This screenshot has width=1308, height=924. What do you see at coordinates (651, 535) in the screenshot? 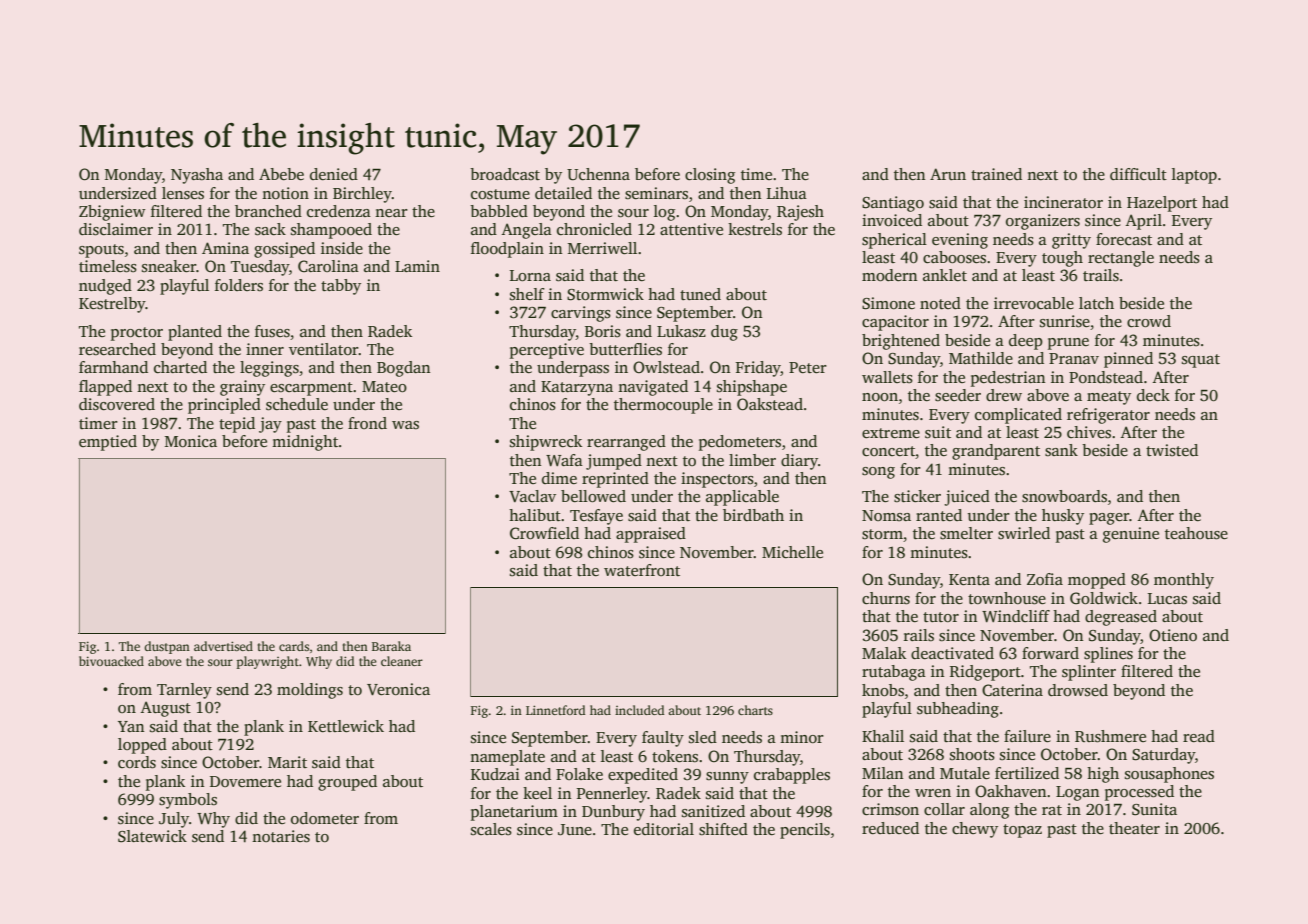
I see `appraised` at bounding box center [651, 535].
